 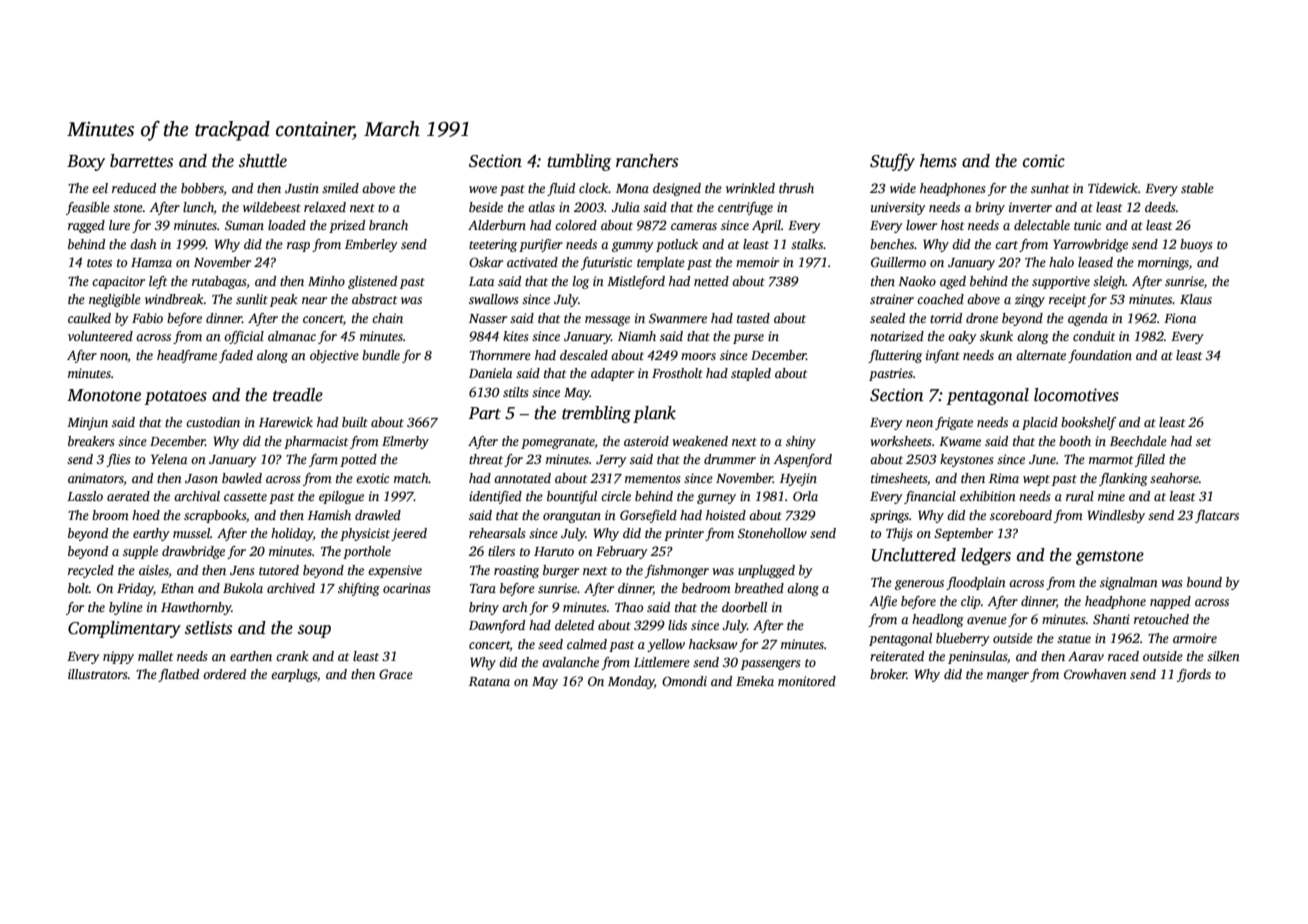 I want to click on treadle, so click(x=298, y=395).
